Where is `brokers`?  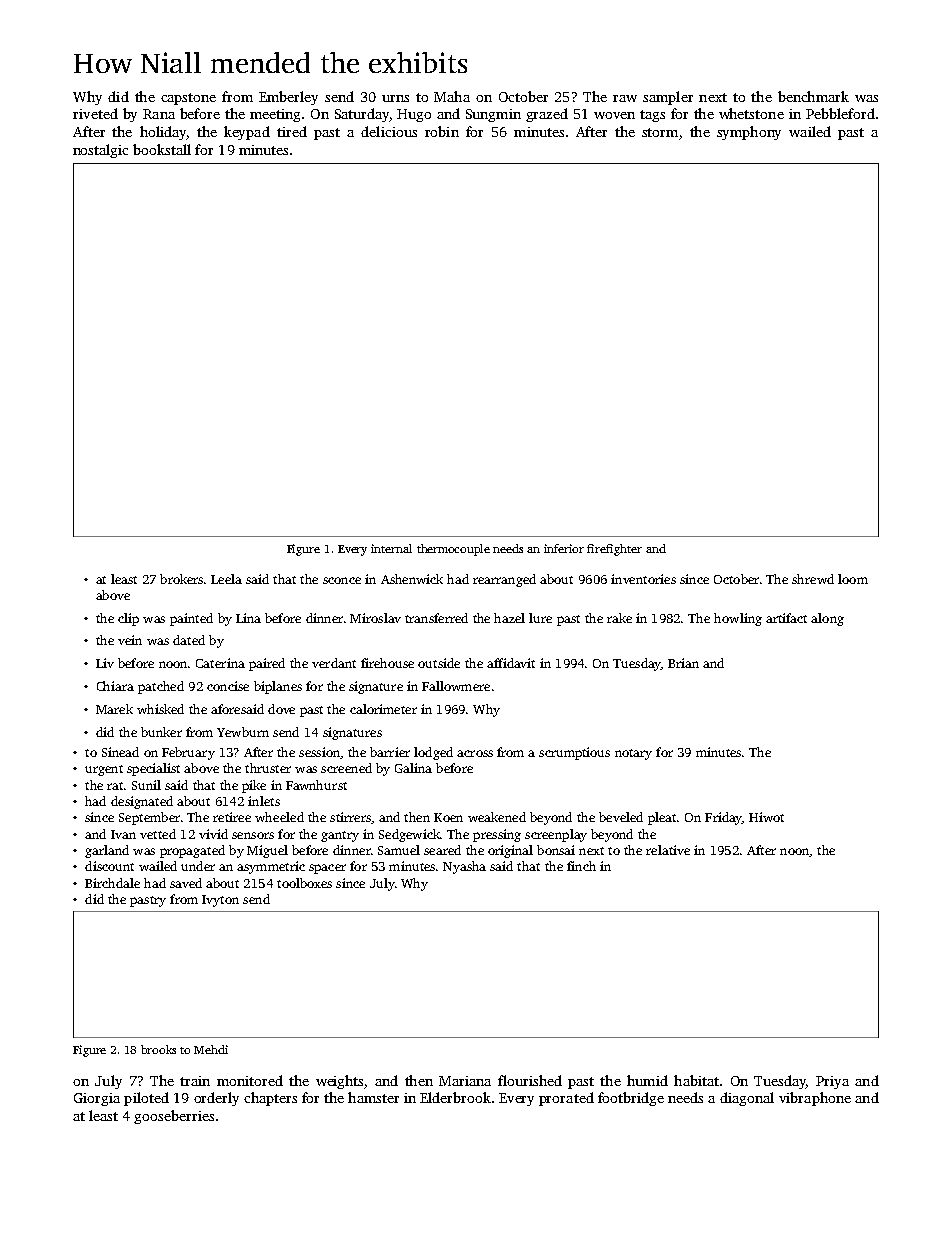
brokers is located at coordinates (181, 579).
